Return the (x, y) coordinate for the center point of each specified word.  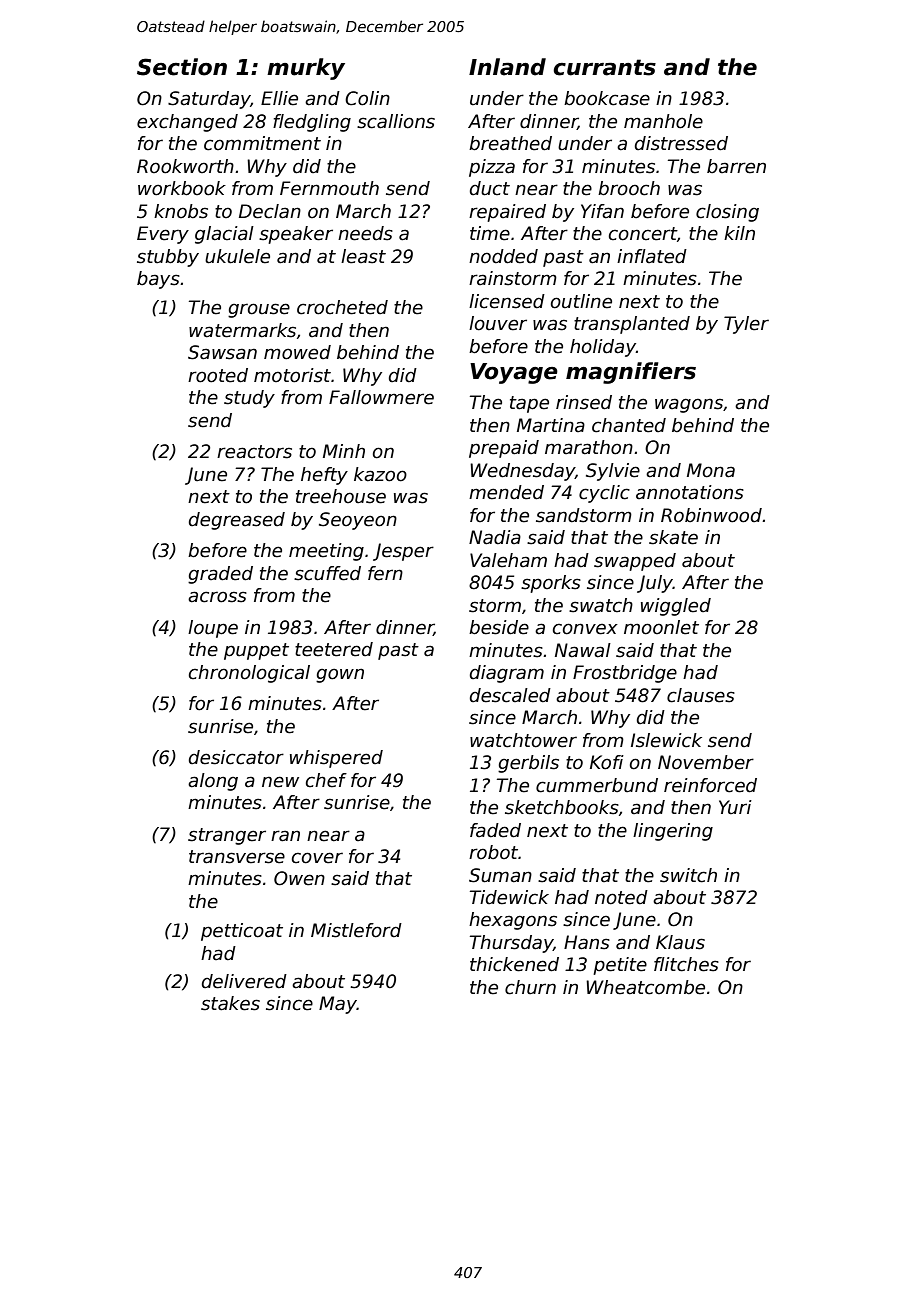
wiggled (676, 607)
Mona (711, 470)
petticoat (242, 932)
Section (182, 67)
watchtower (523, 740)
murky (306, 69)
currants (604, 67)
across (217, 597)
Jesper (403, 552)
